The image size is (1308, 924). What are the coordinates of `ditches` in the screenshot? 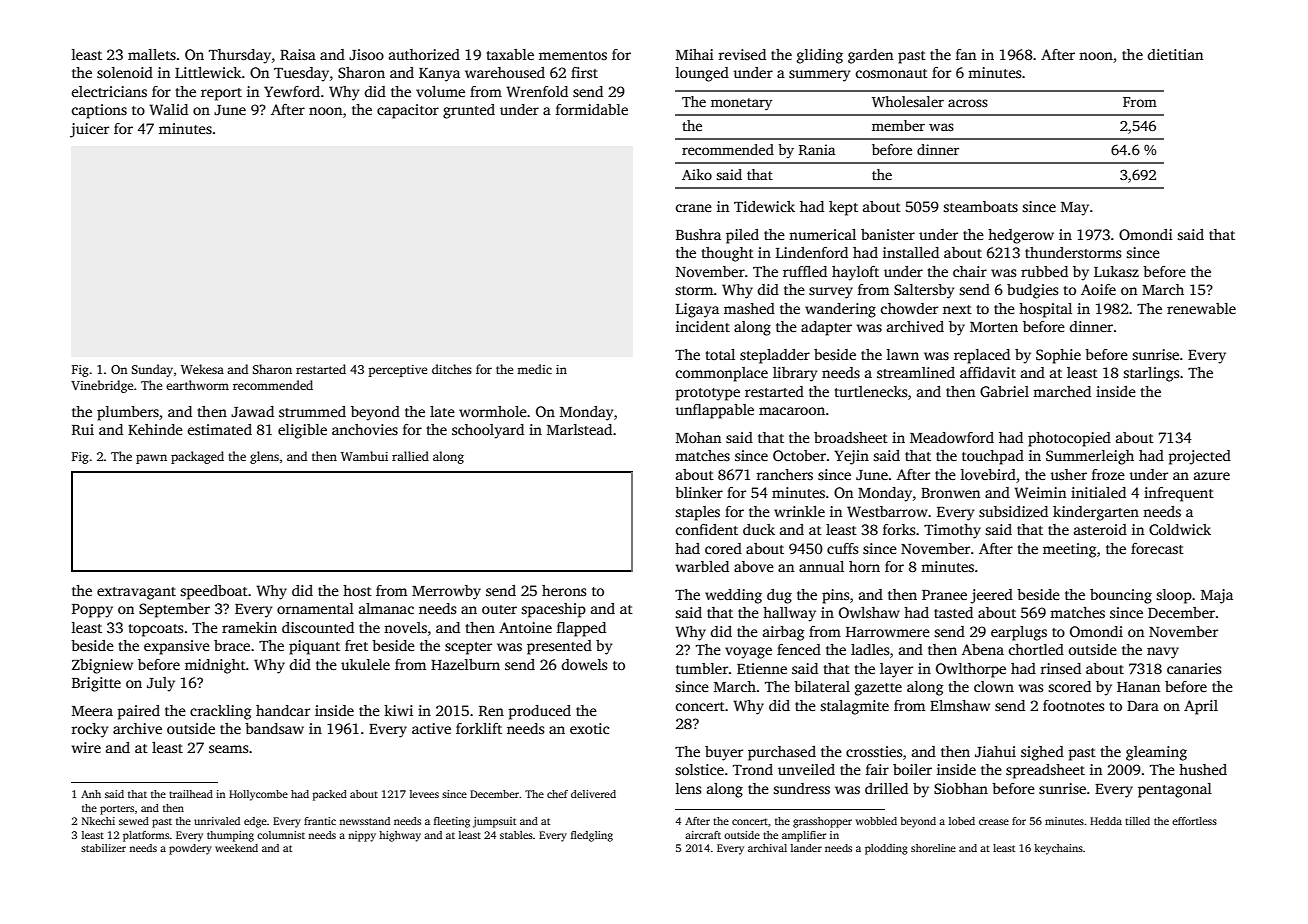 It's located at (452, 369).
